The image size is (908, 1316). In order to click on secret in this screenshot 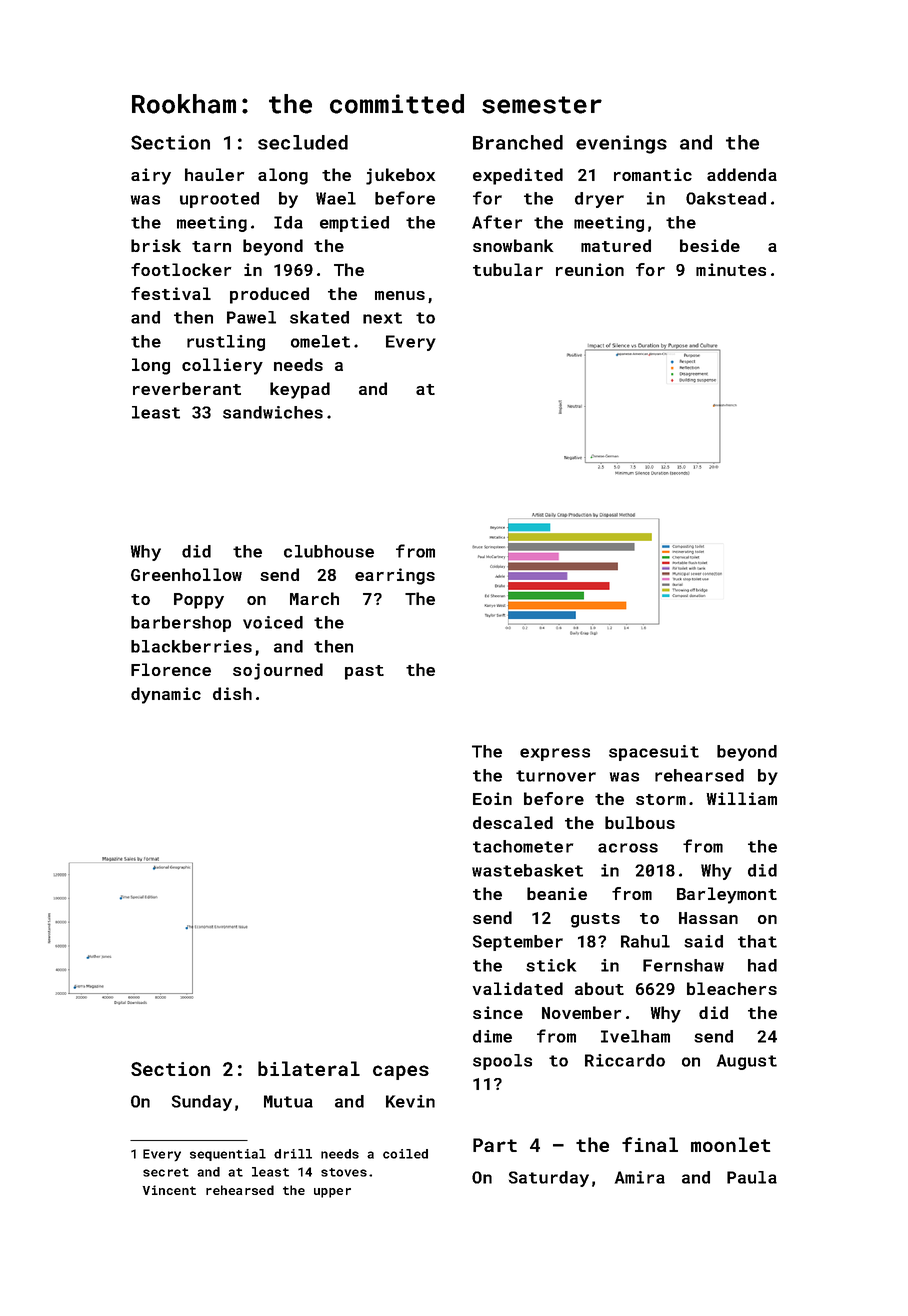, I will do `click(166, 1172)`.
